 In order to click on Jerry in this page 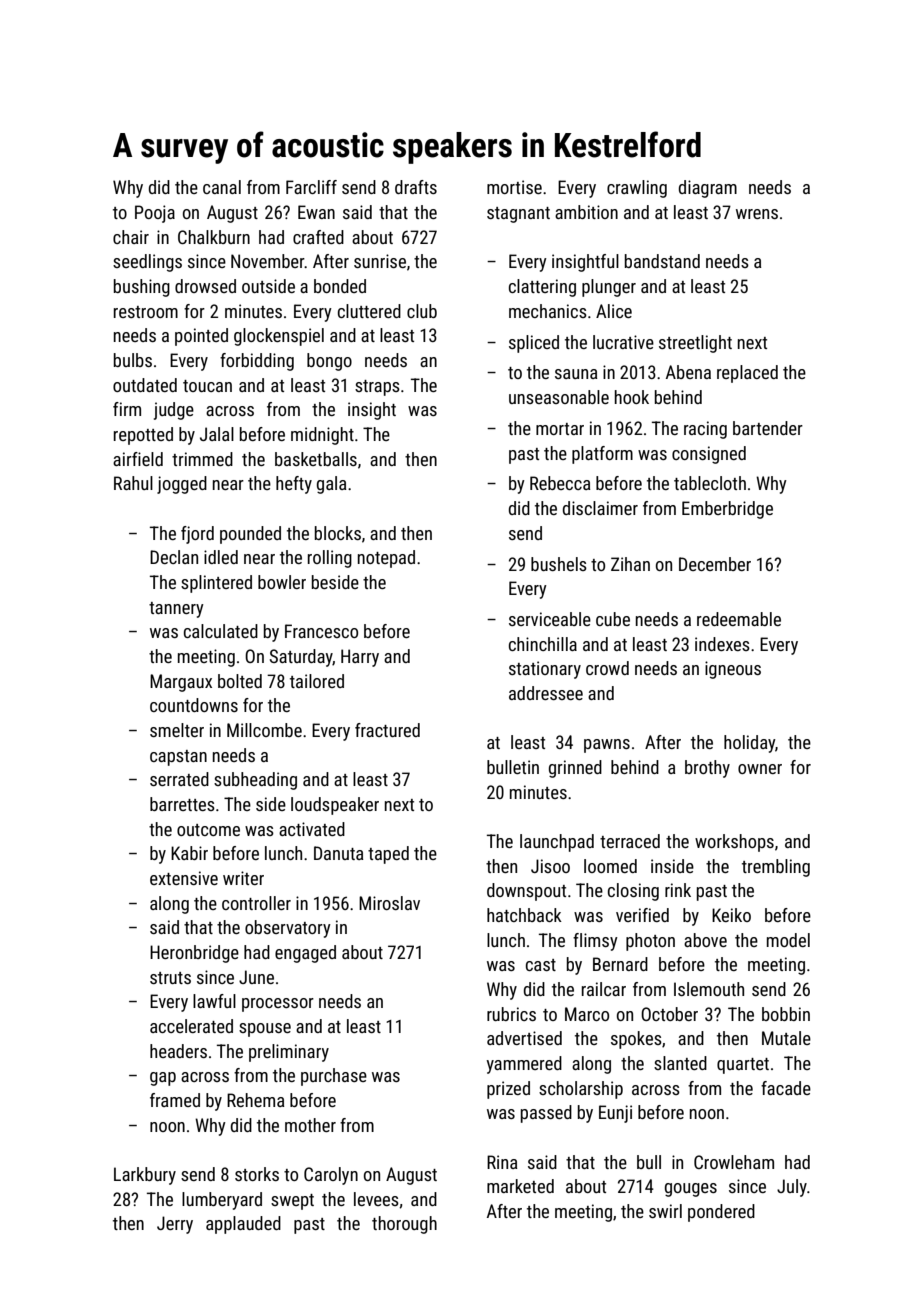, I will do `click(175, 1225)`.
